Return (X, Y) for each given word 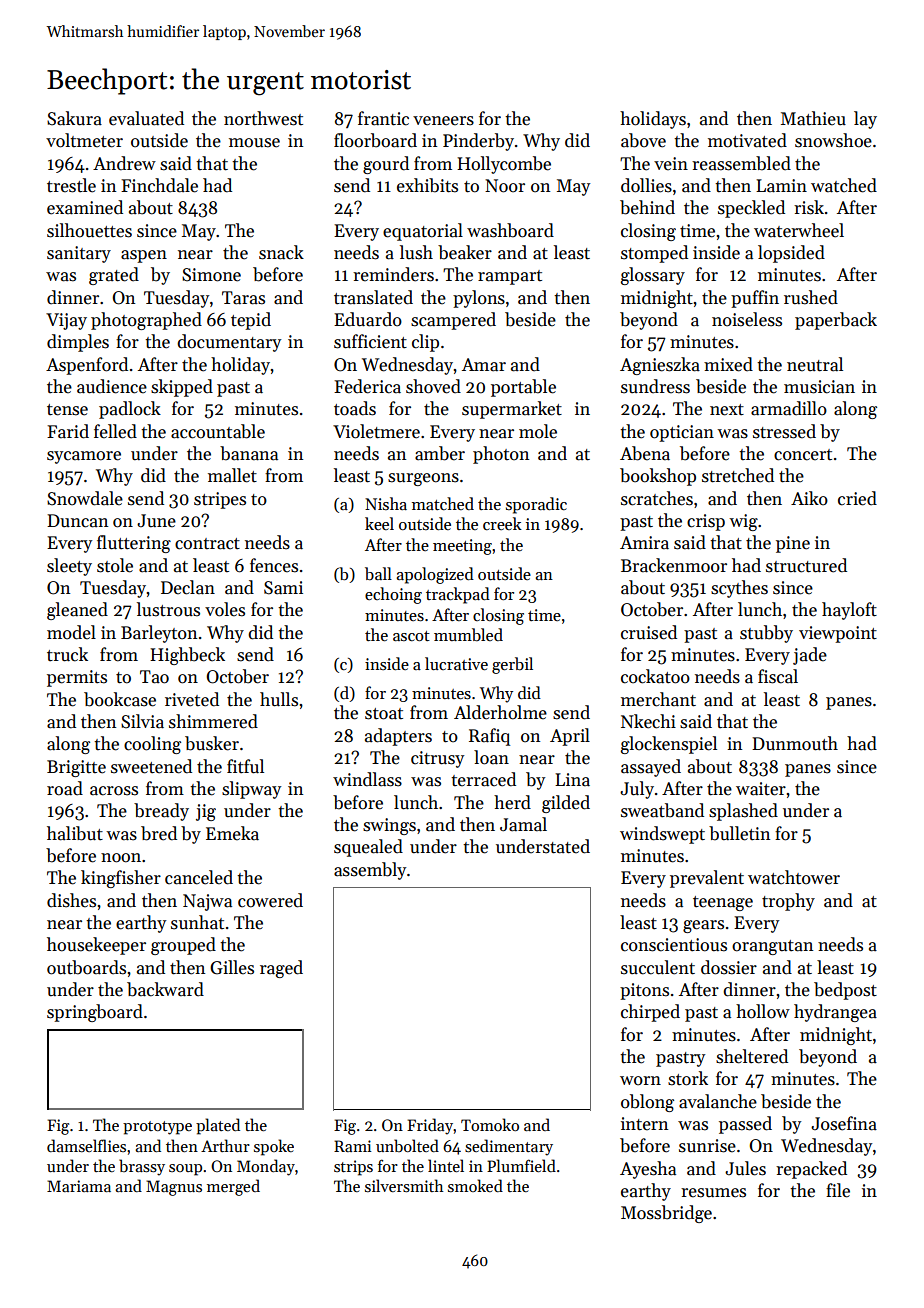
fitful (245, 766)
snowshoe (833, 140)
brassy (142, 1167)
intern (644, 1124)
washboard (510, 230)
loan (491, 757)
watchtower (794, 877)
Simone (211, 275)
